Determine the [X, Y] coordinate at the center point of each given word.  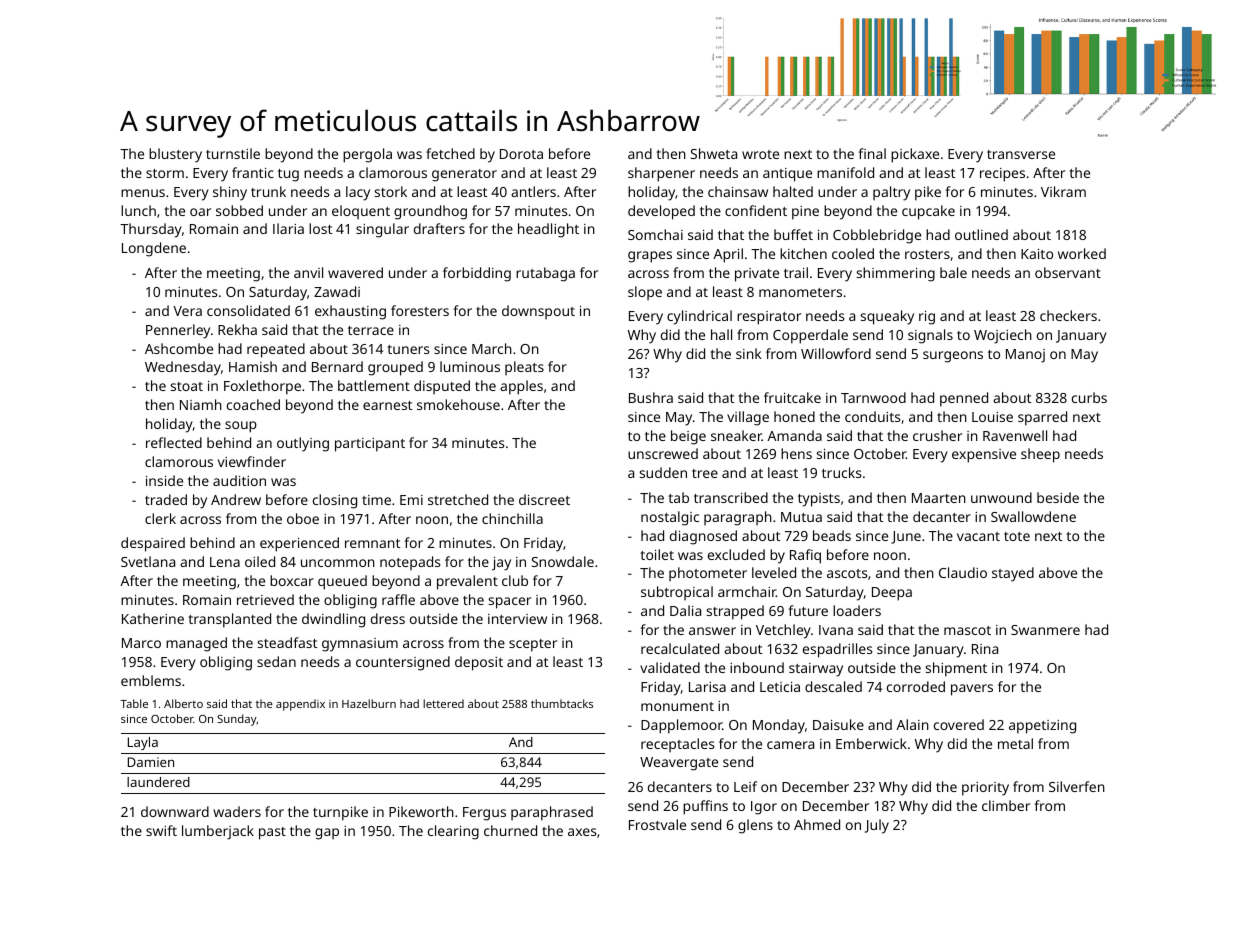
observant [1068, 272]
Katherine [153, 618]
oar [200, 212]
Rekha [237, 329]
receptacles [678, 745]
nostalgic [670, 518]
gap [327, 834]
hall [721, 334]
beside [1058, 497]
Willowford [836, 353]
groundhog [430, 212]
